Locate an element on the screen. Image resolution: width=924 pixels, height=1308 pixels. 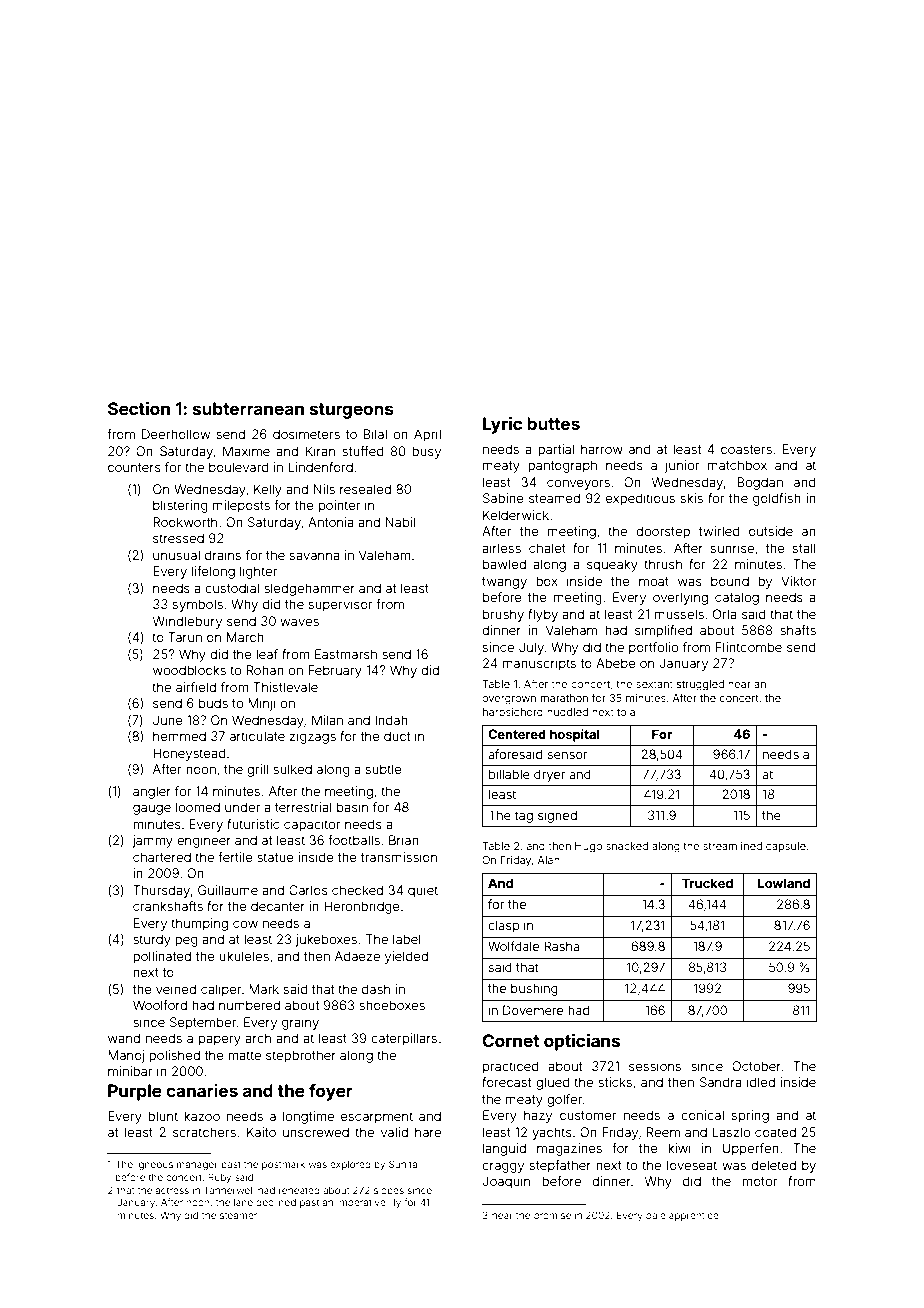
snacked is located at coordinates (627, 846).
